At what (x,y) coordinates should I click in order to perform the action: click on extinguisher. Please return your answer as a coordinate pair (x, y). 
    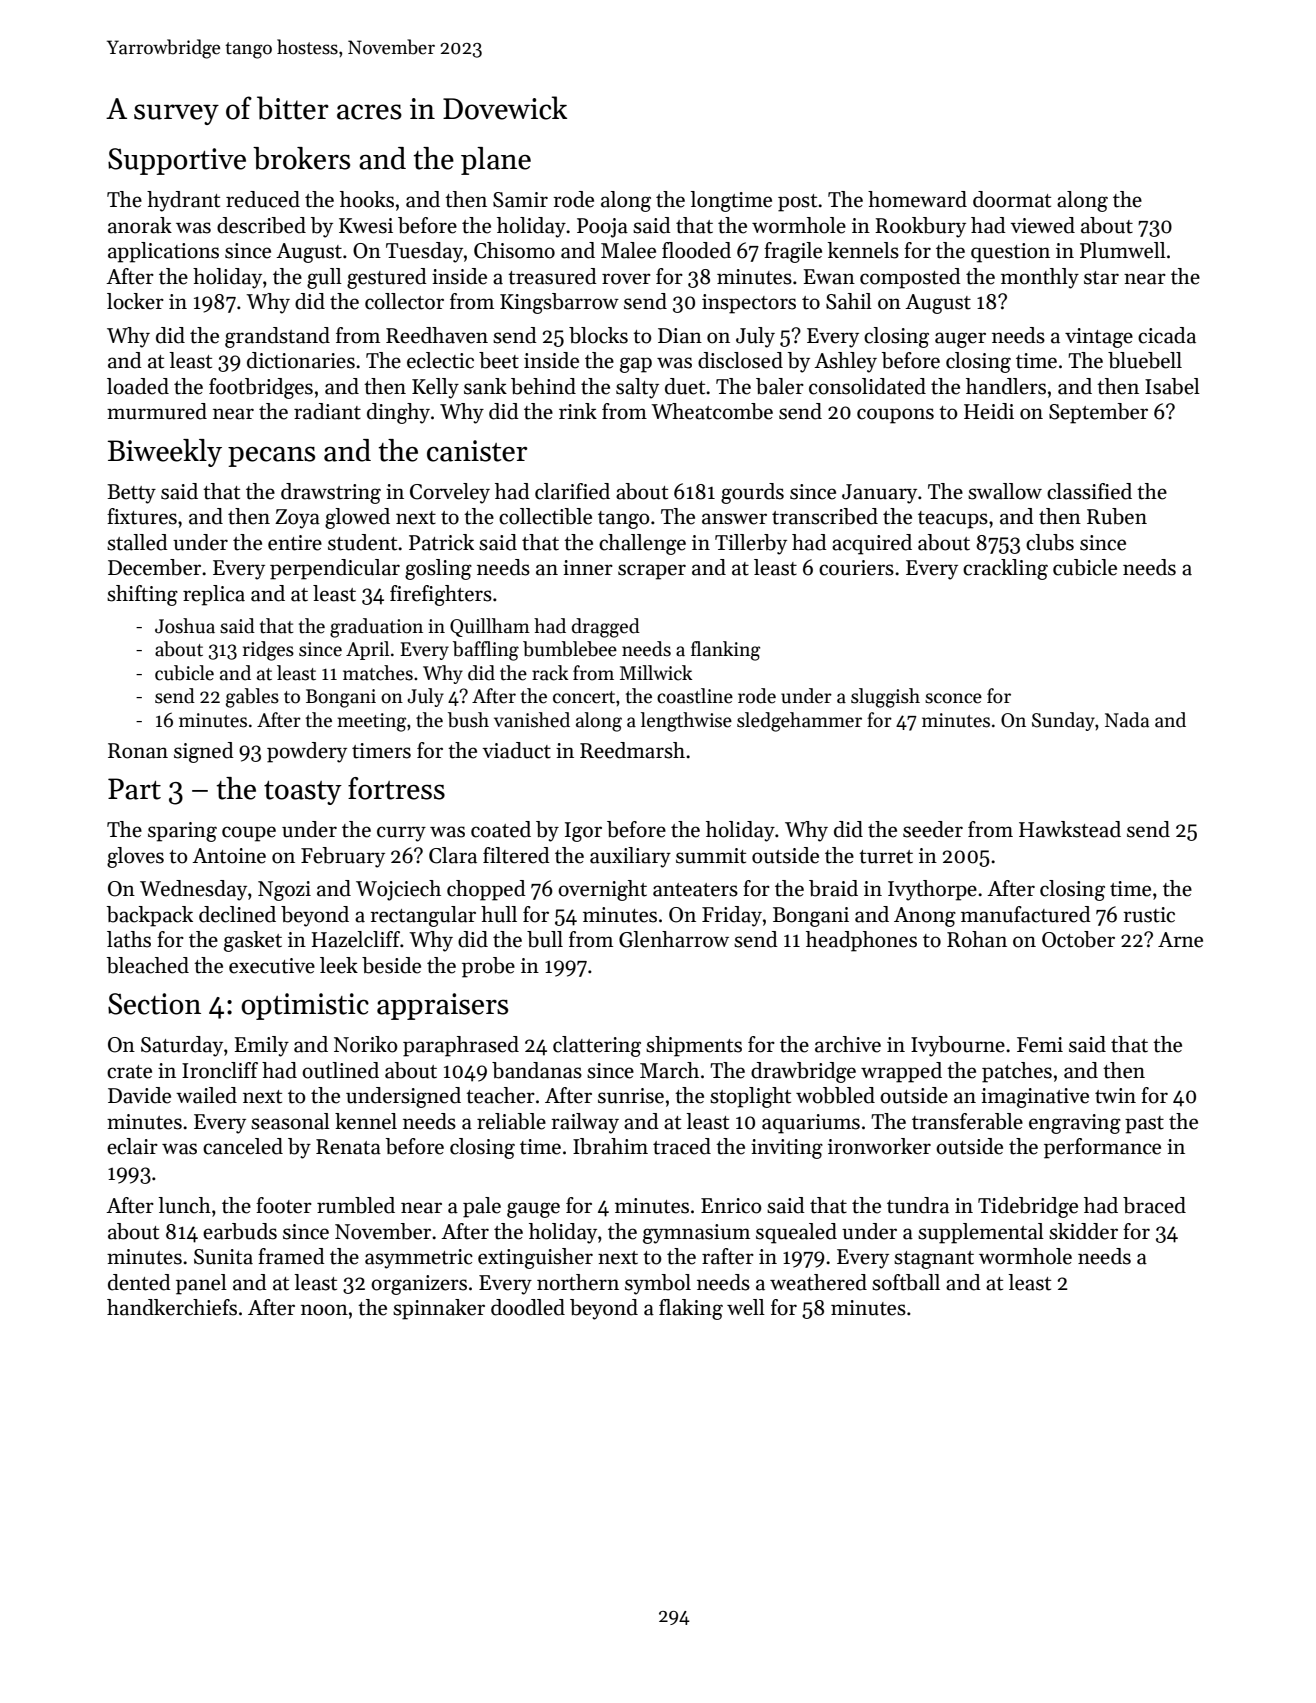
    Looking at the image, I should click on (535, 1258).
